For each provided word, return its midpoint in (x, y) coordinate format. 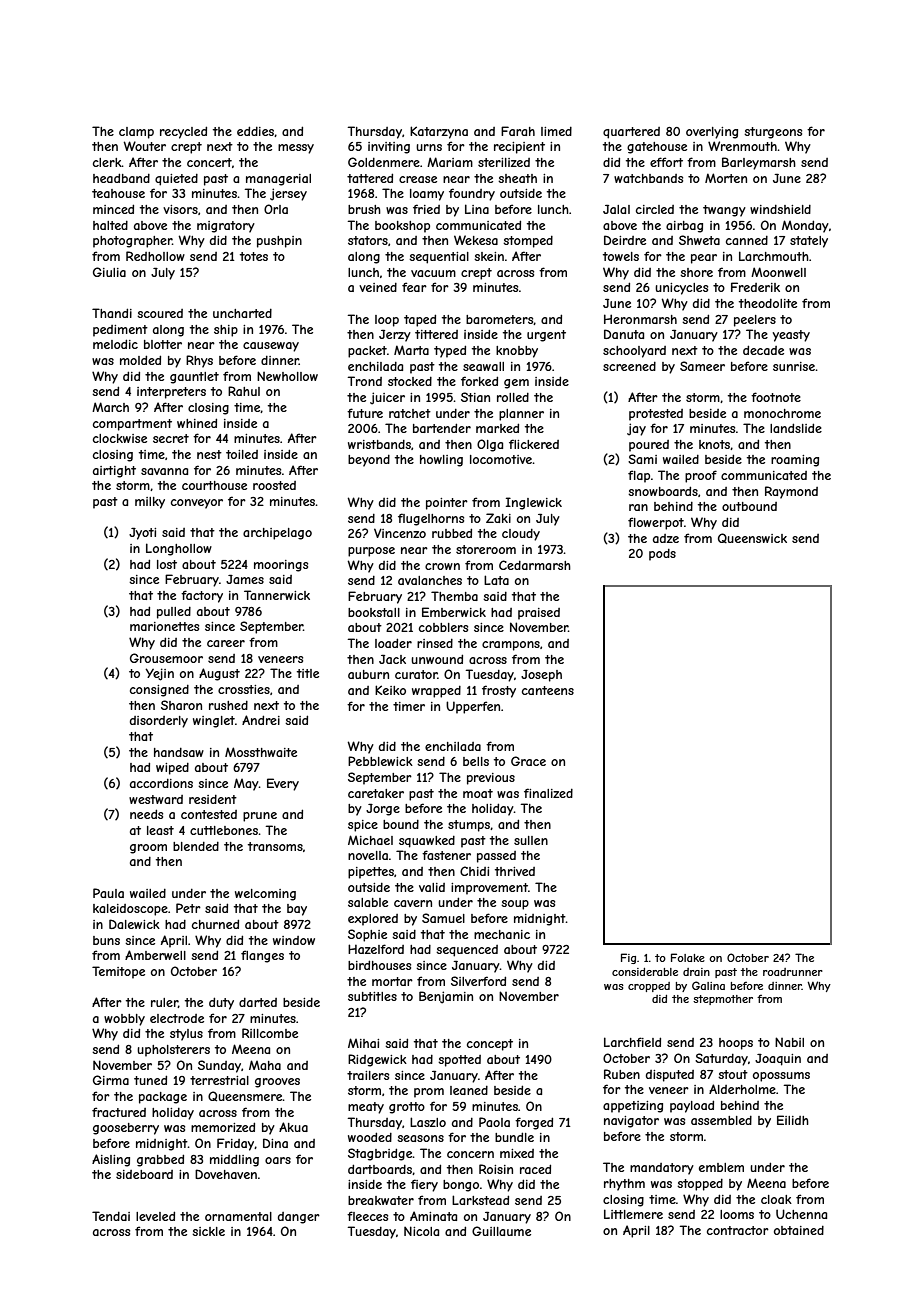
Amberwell (155, 955)
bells (476, 761)
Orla (276, 209)
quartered (631, 133)
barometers (500, 320)
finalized (548, 793)
